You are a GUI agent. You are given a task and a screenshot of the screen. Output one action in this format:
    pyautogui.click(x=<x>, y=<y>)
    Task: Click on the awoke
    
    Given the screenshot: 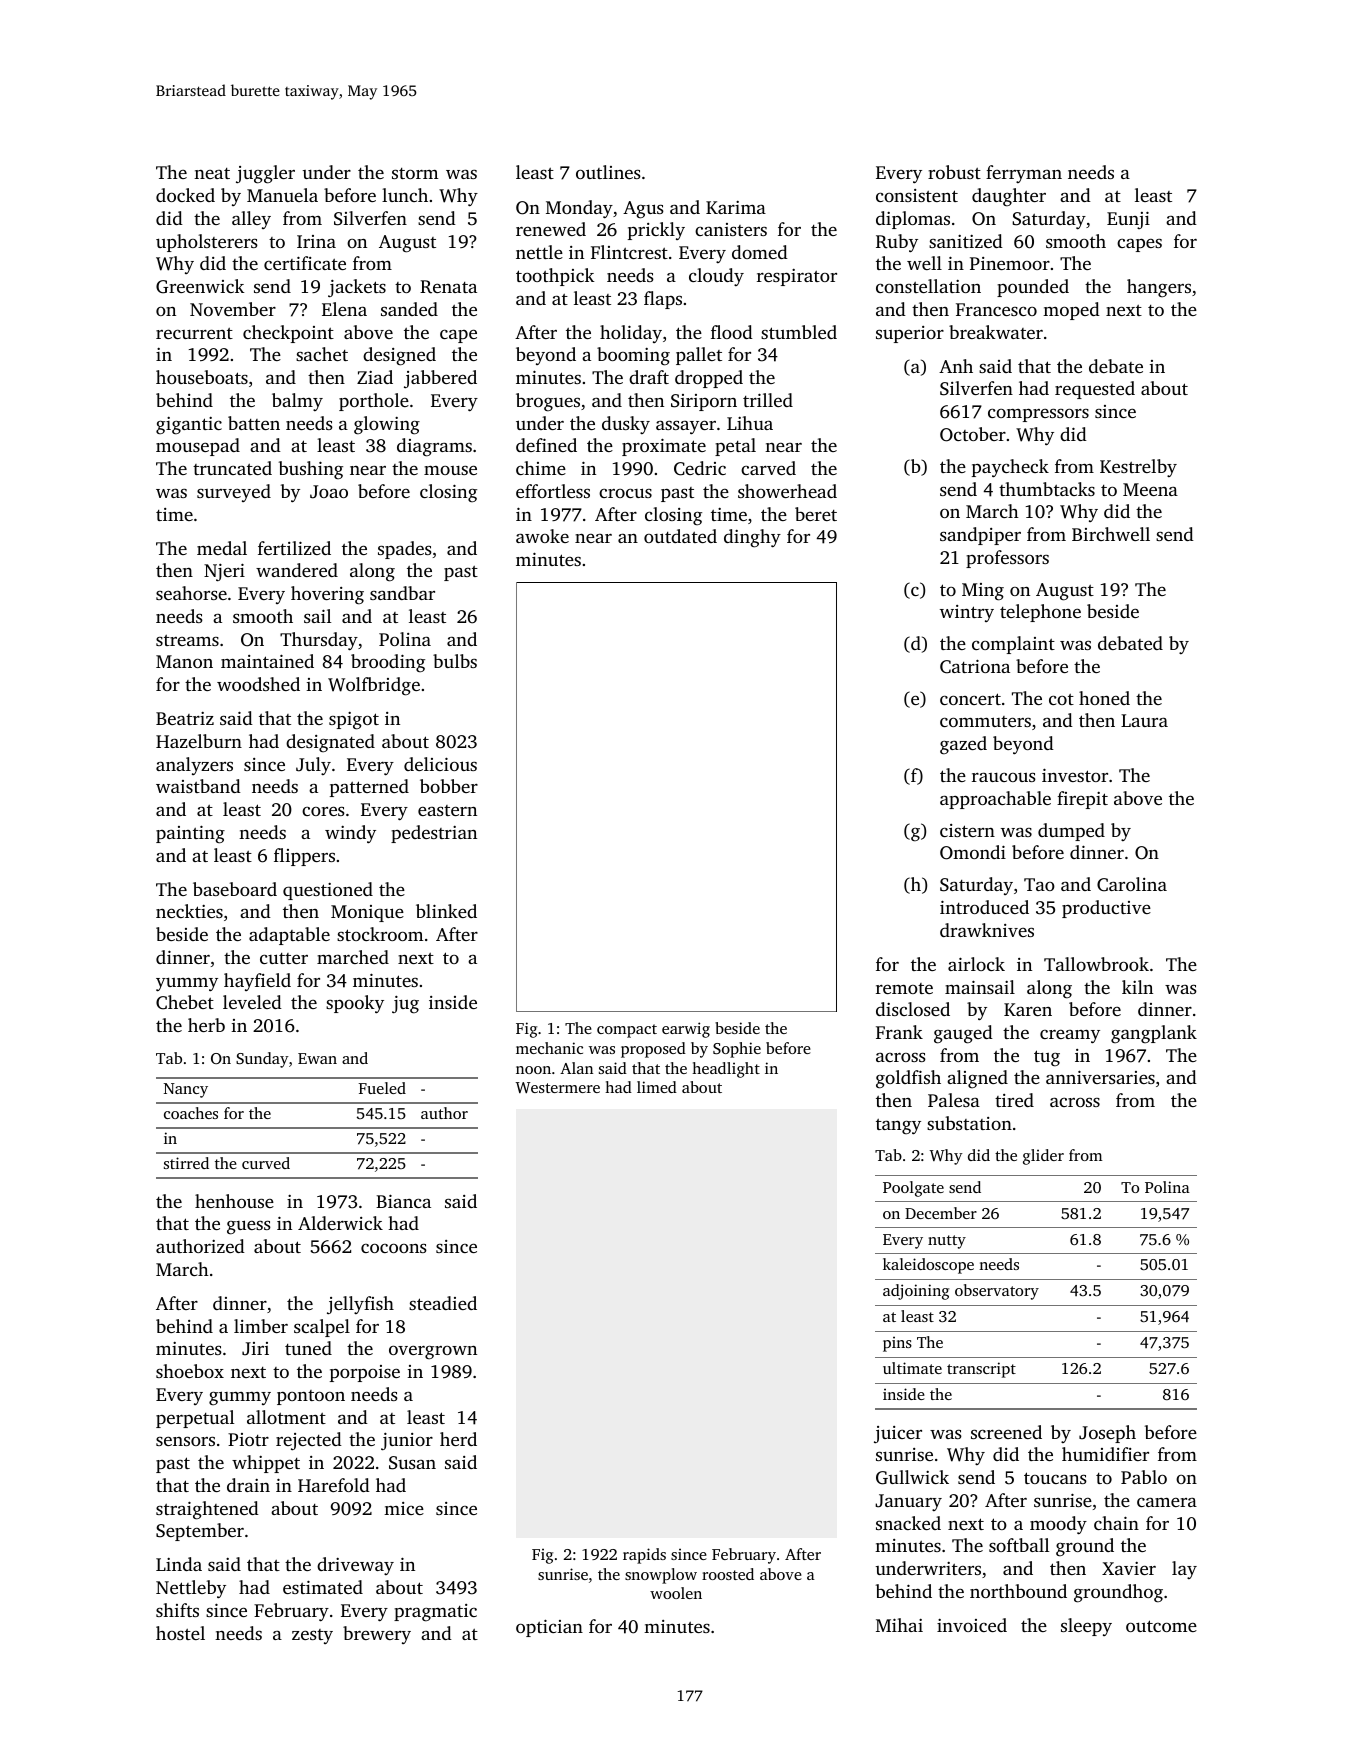 What is the action you would take?
    pyautogui.click(x=542, y=536)
